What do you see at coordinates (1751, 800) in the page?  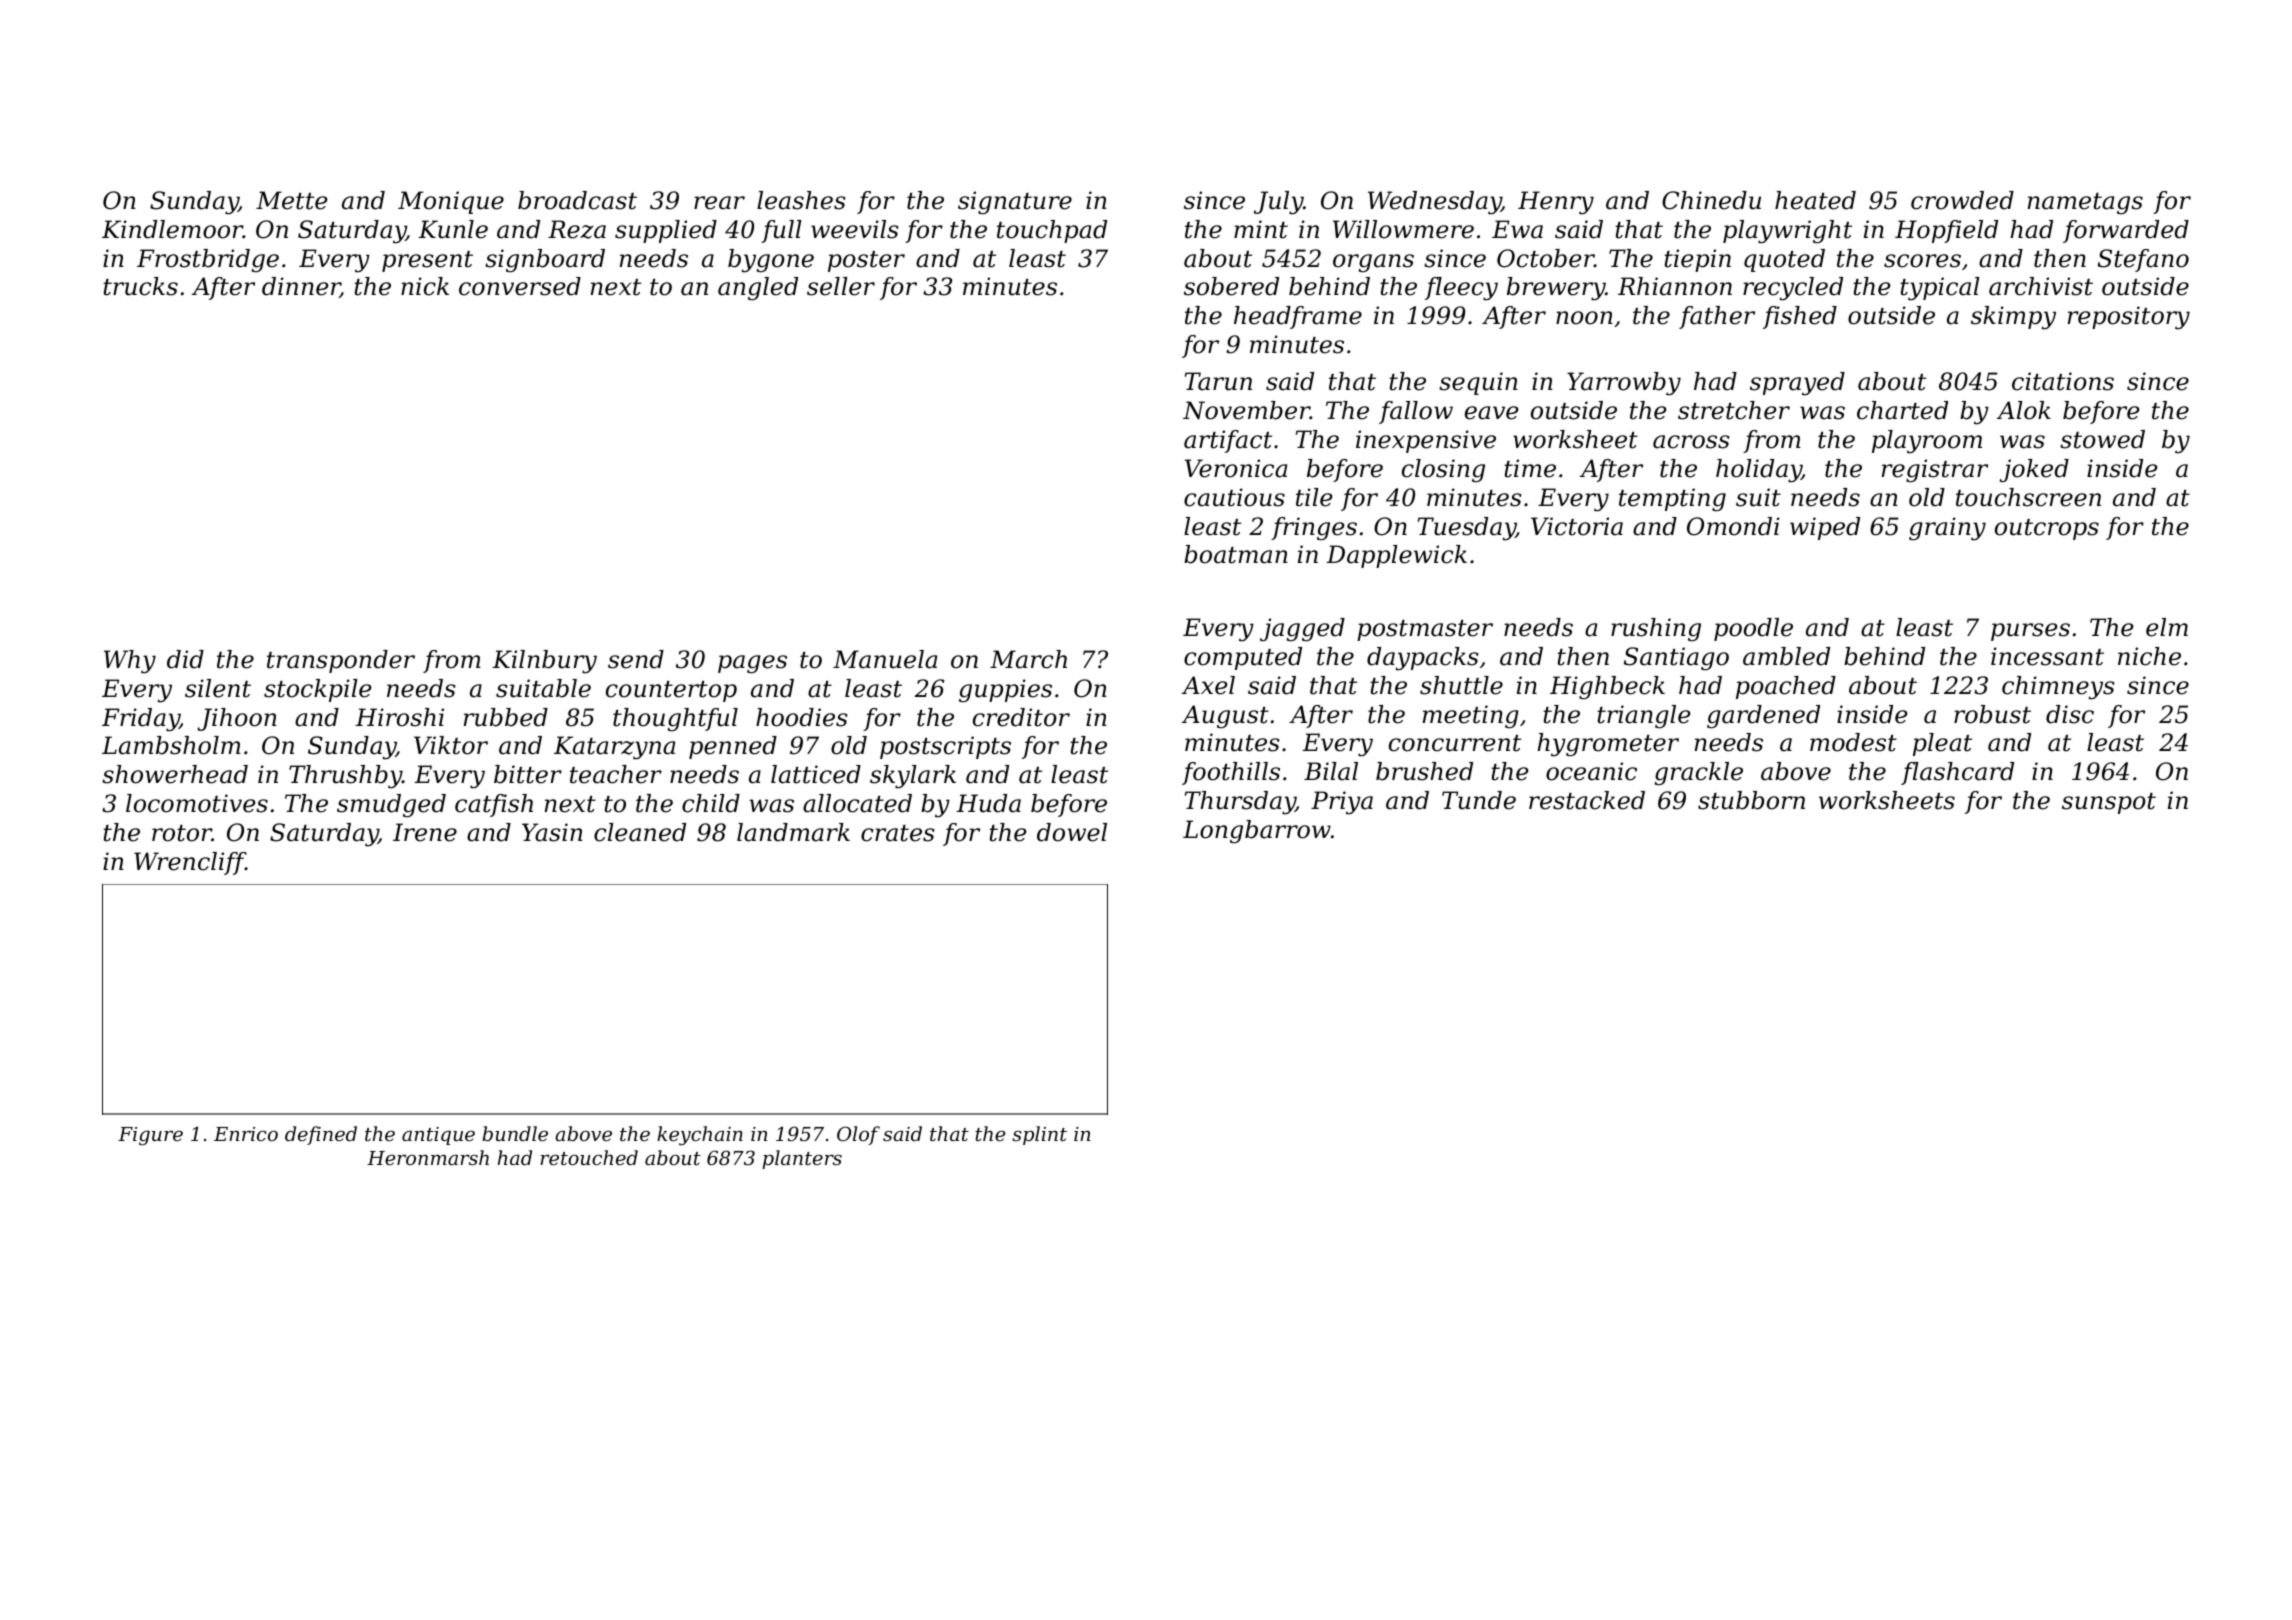 I see `stubborn` at bounding box center [1751, 800].
